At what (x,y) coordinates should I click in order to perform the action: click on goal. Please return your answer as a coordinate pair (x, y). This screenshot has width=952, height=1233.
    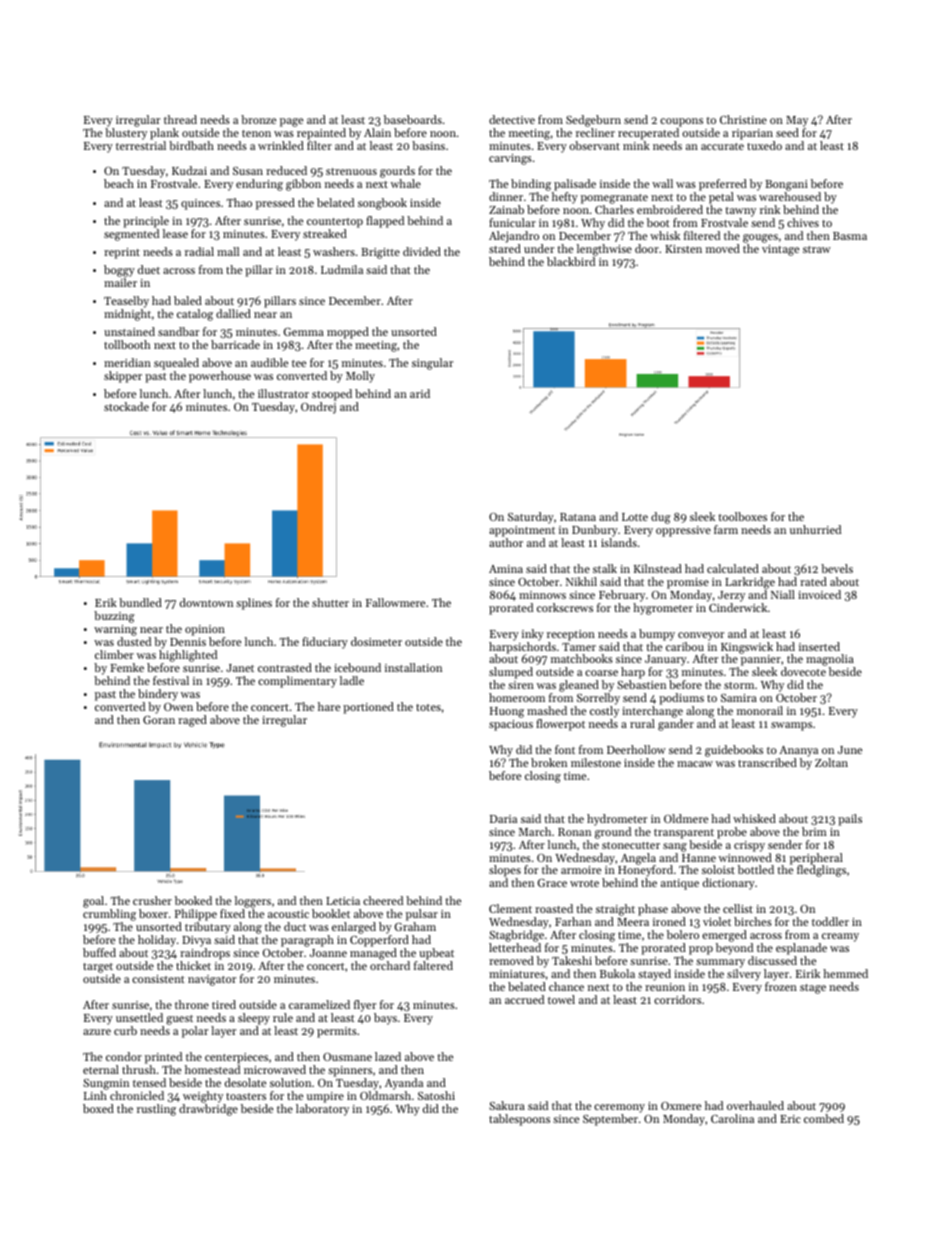
    Looking at the image, I should click on (93, 902).
